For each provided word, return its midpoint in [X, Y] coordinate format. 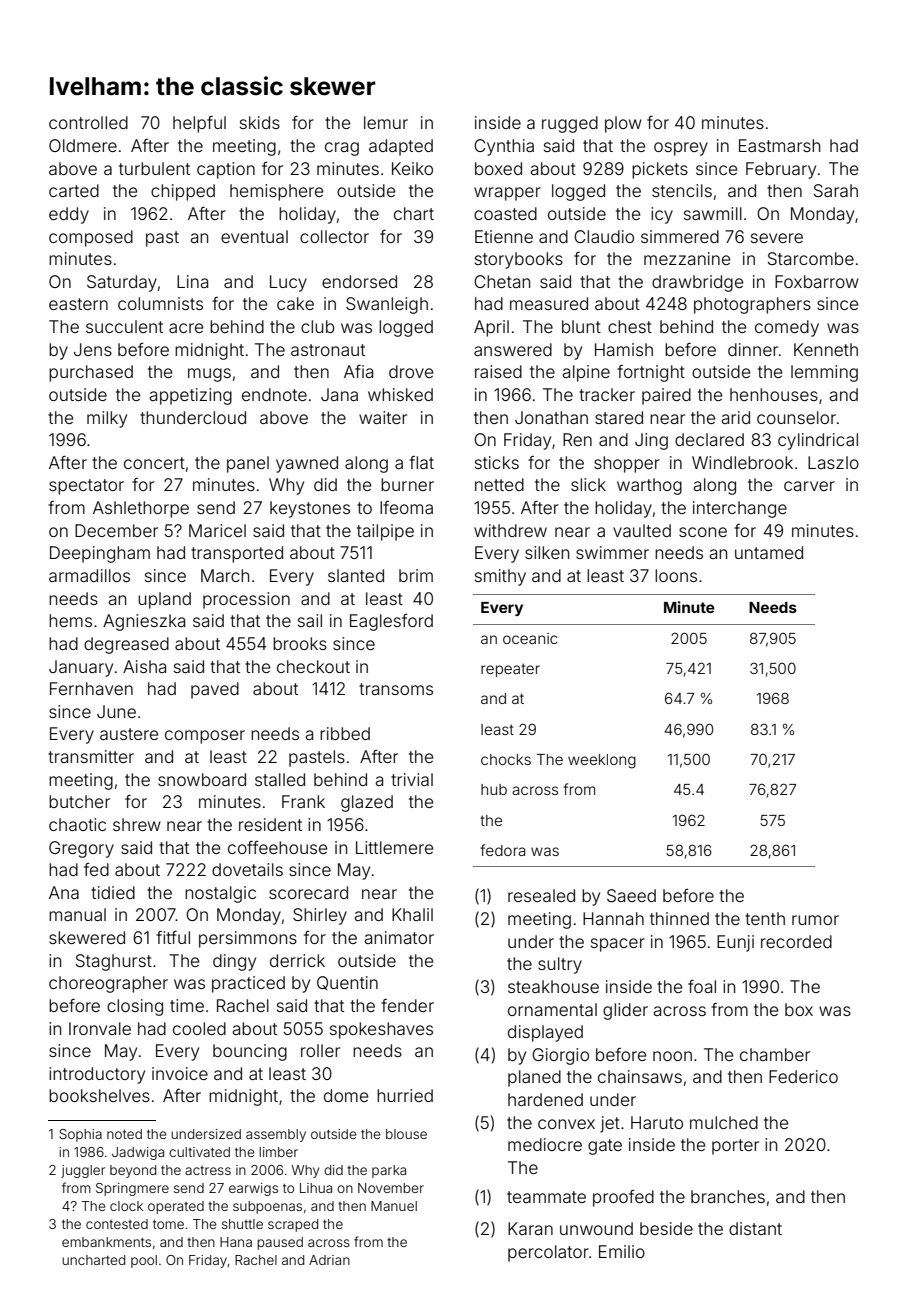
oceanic [530, 638]
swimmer [612, 552]
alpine [586, 373]
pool [144, 1261]
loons [676, 575]
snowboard [202, 779]
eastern [78, 304]
